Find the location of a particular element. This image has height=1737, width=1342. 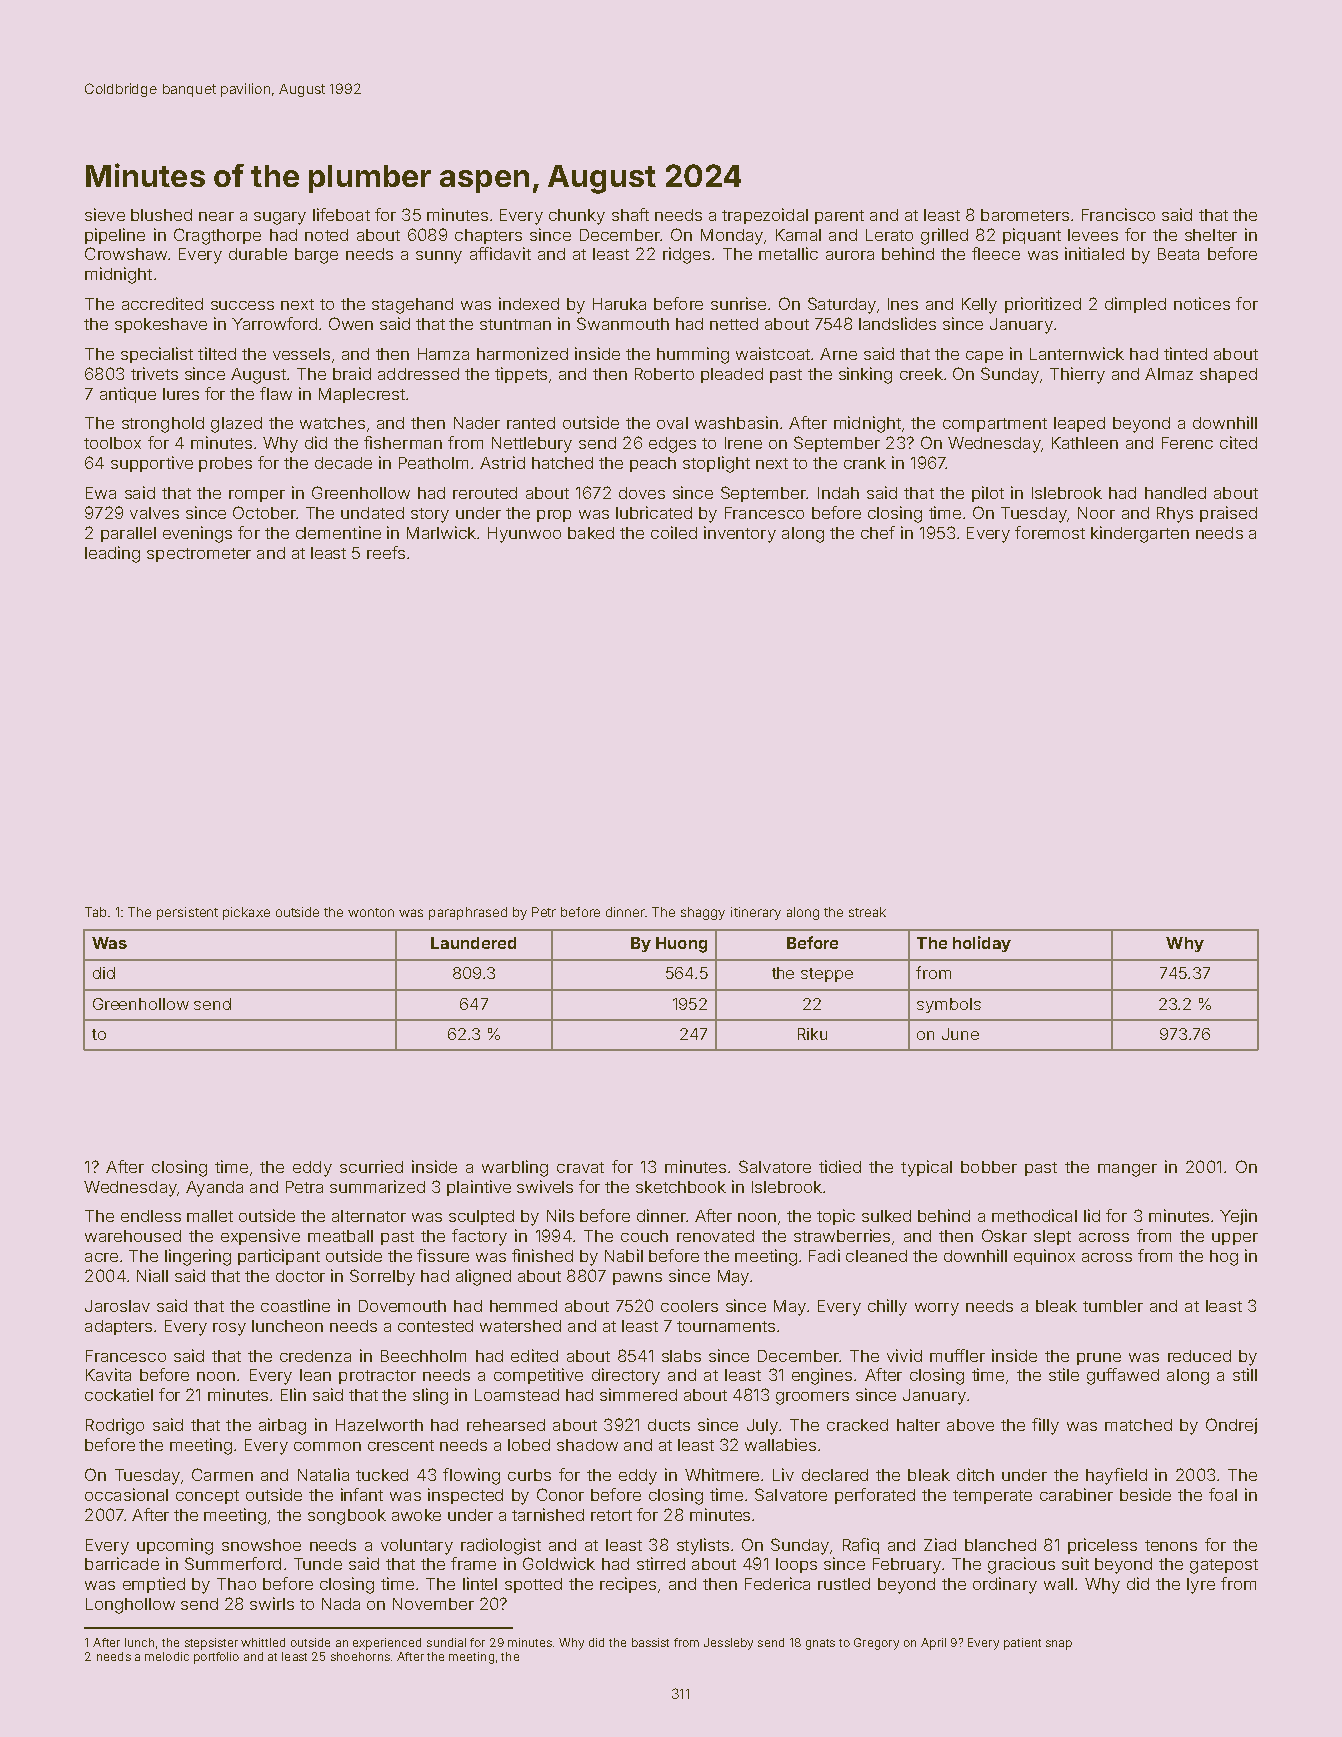

toolbox is located at coordinates (112, 443).
